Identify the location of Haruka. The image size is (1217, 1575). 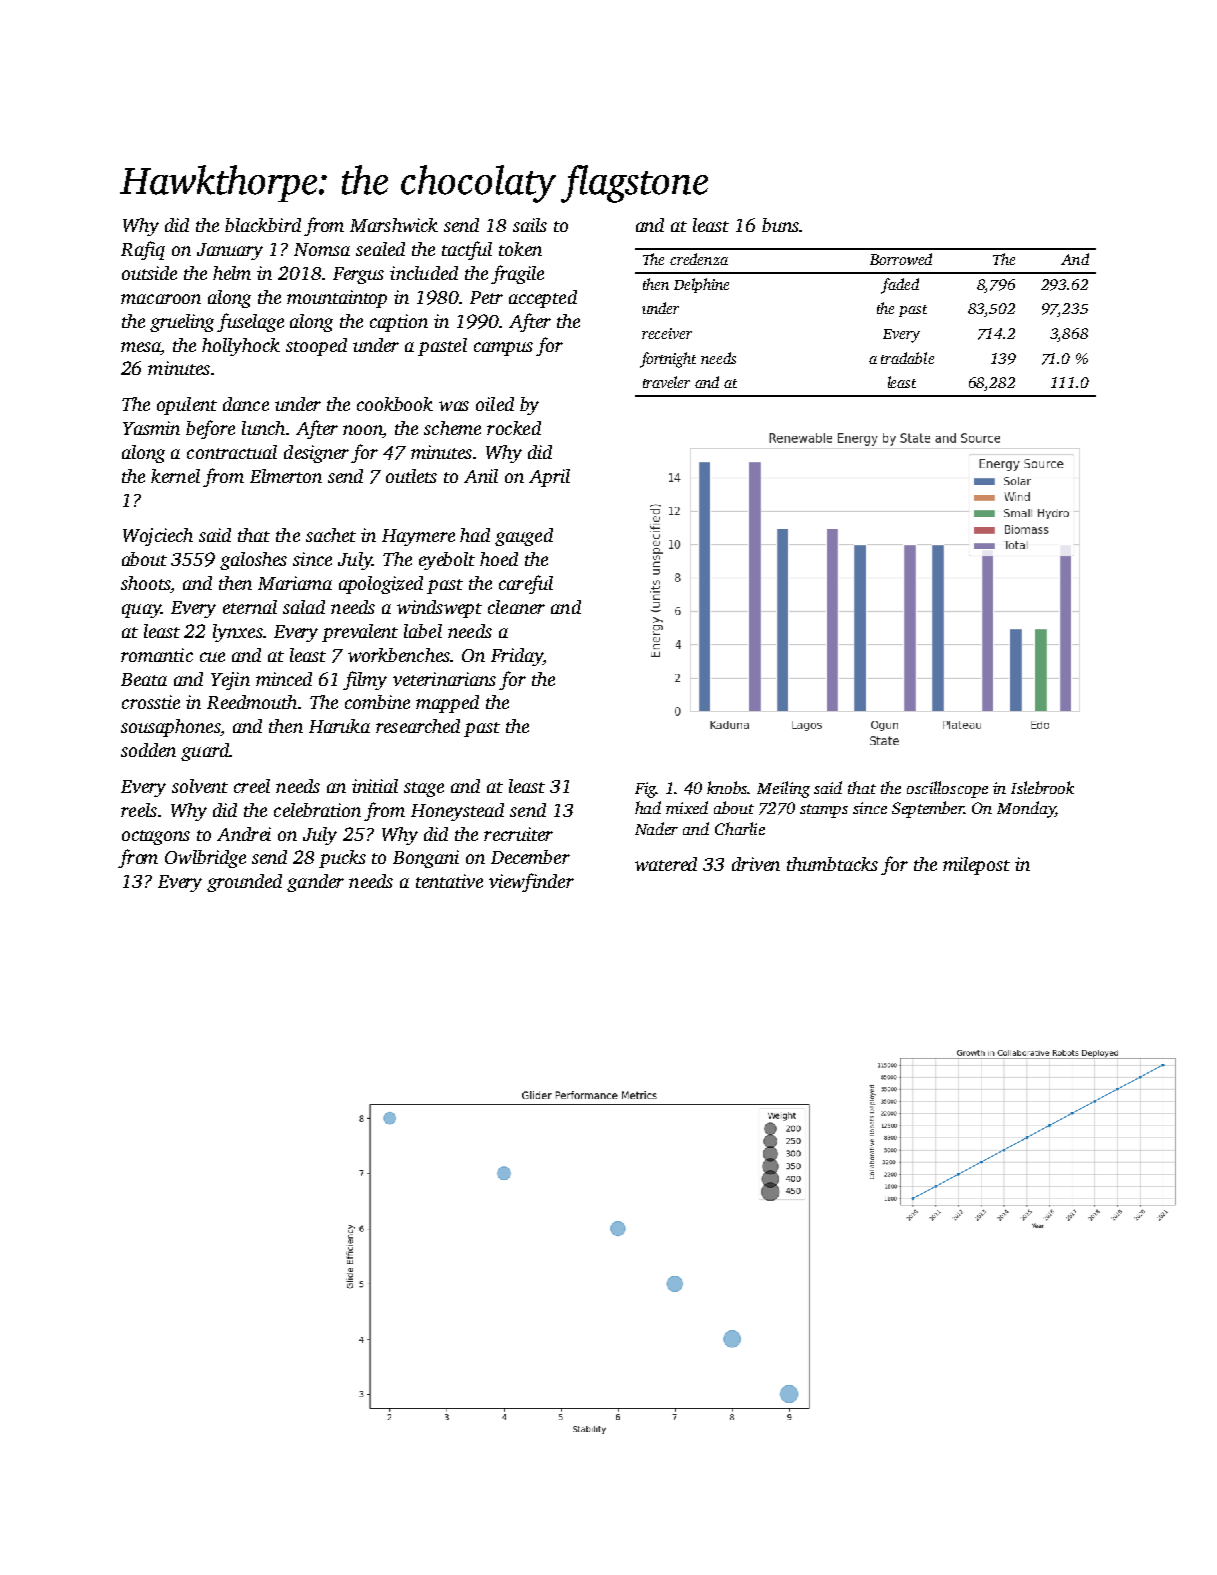
(339, 726).
